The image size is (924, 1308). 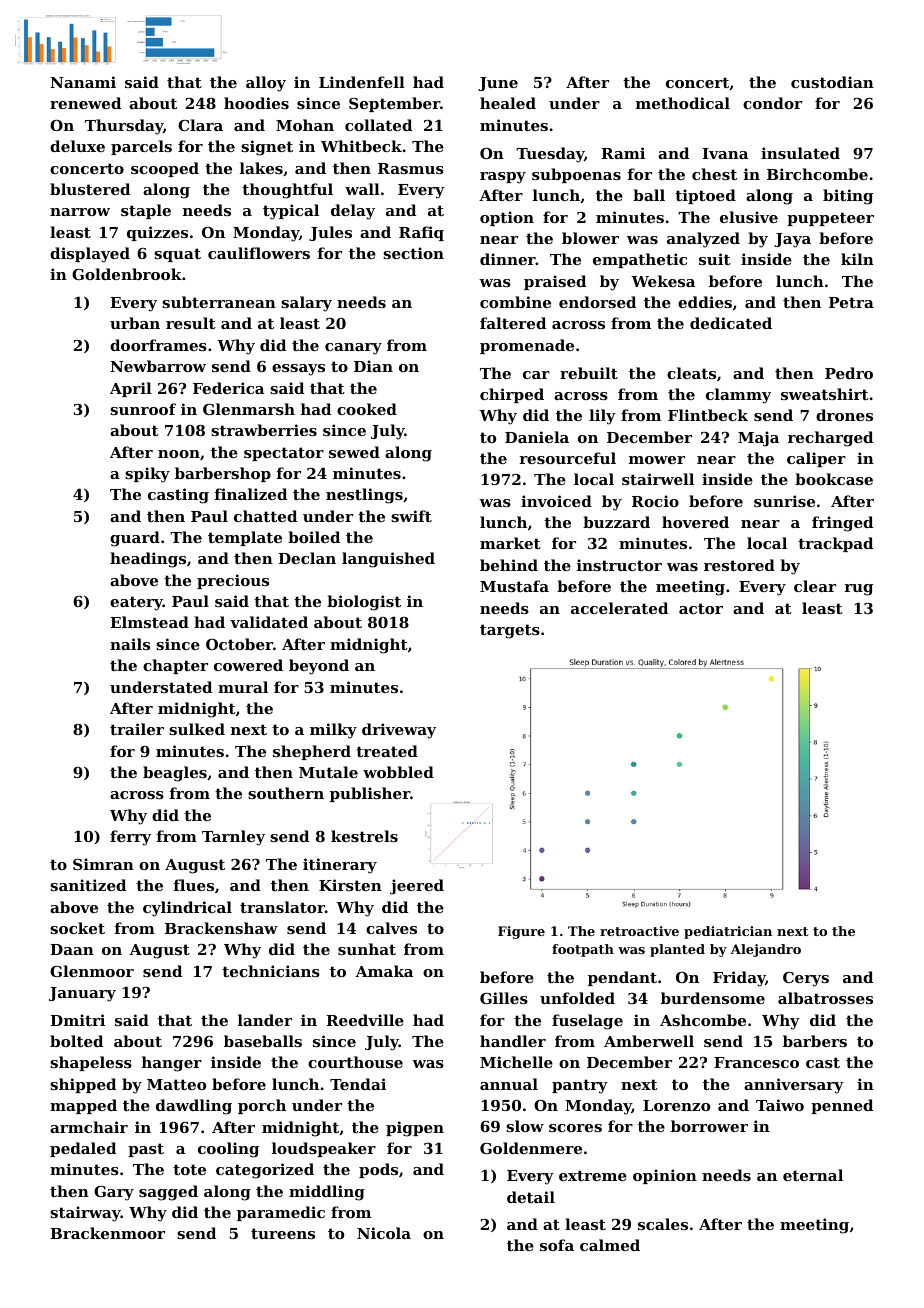 What do you see at coordinates (772, 103) in the screenshot?
I see `condor` at bounding box center [772, 103].
